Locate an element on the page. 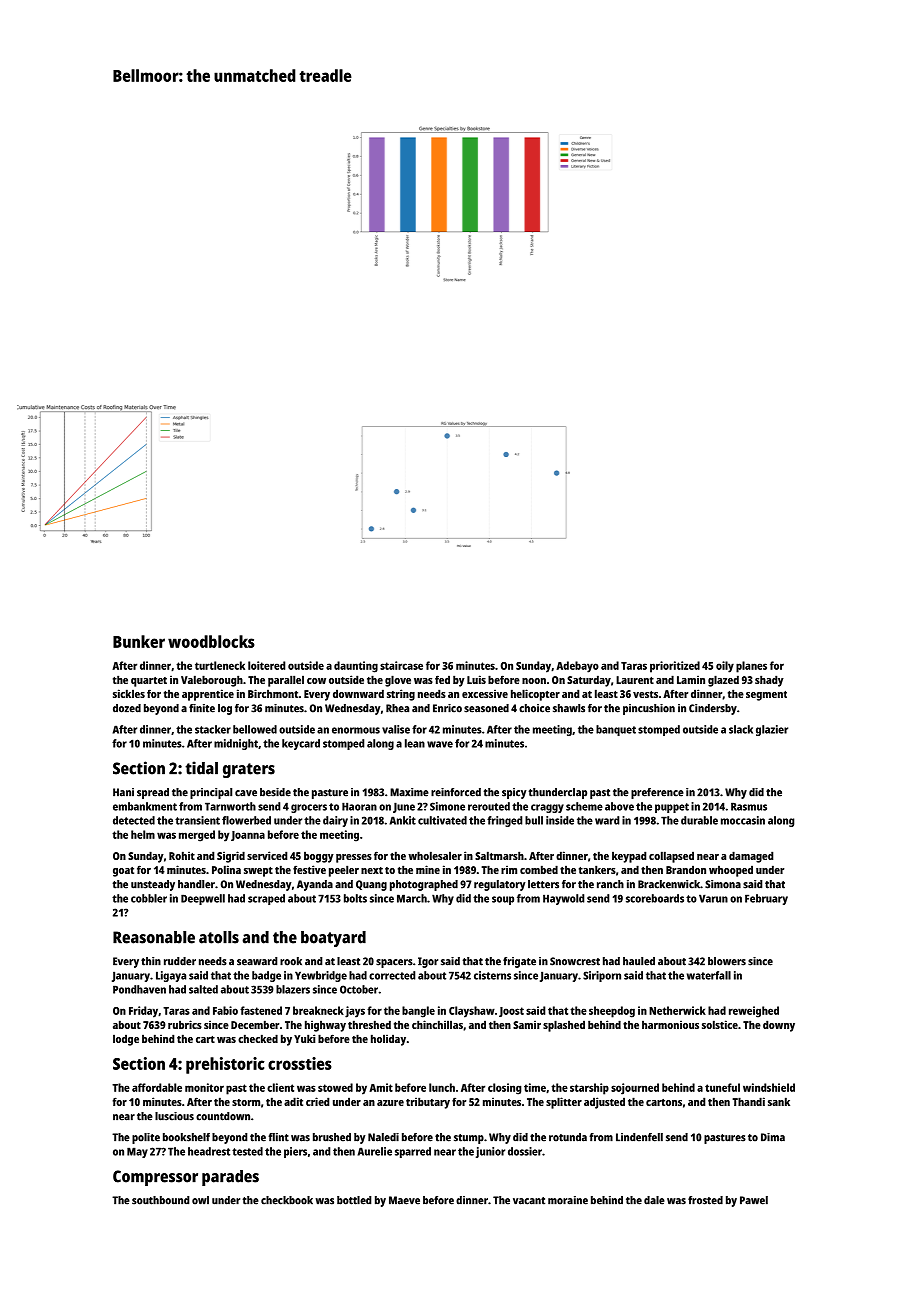  Bunker is located at coordinates (139, 641).
